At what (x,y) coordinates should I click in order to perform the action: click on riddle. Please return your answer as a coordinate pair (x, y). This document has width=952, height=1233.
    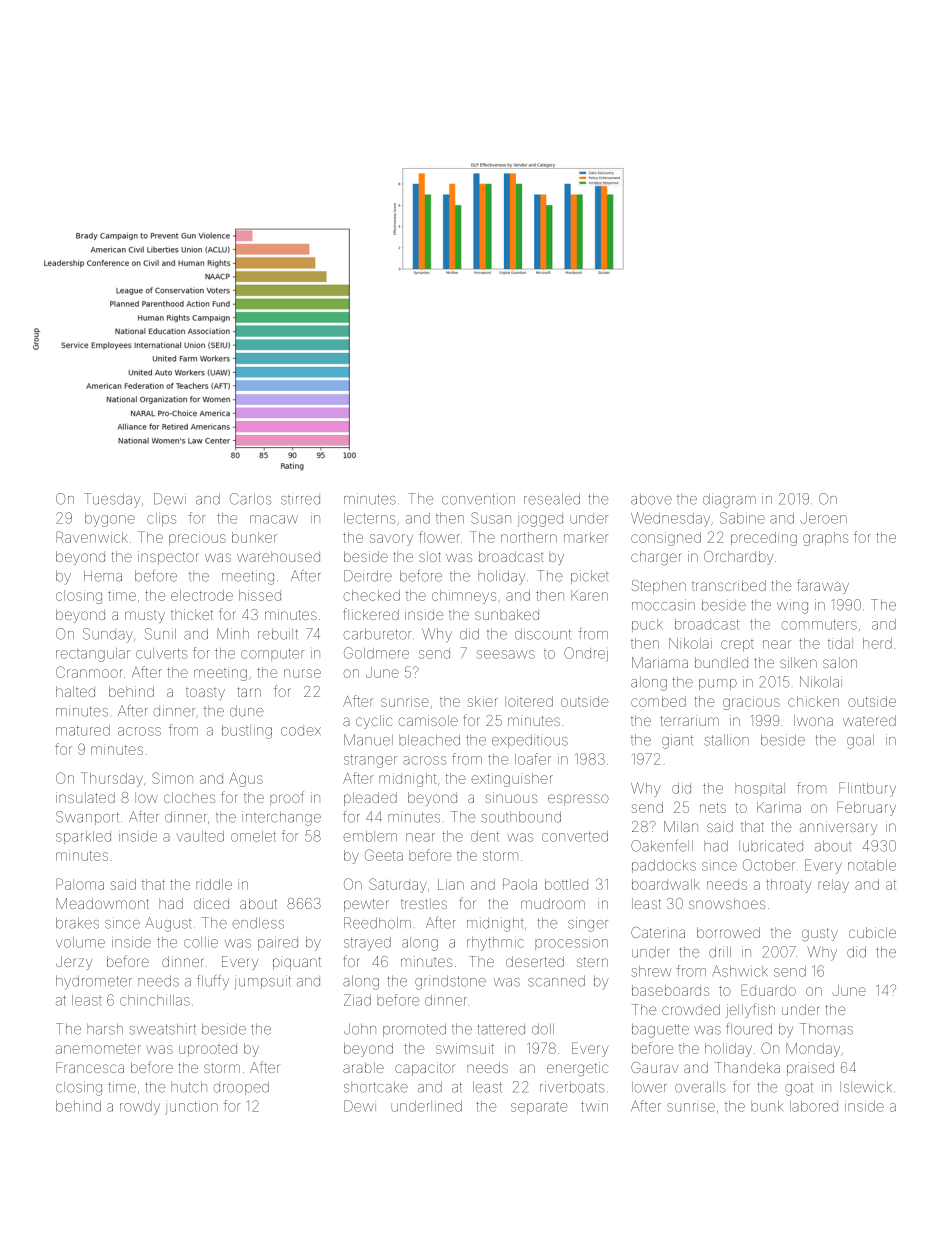
    Looking at the image, I should click on (214, 884).
